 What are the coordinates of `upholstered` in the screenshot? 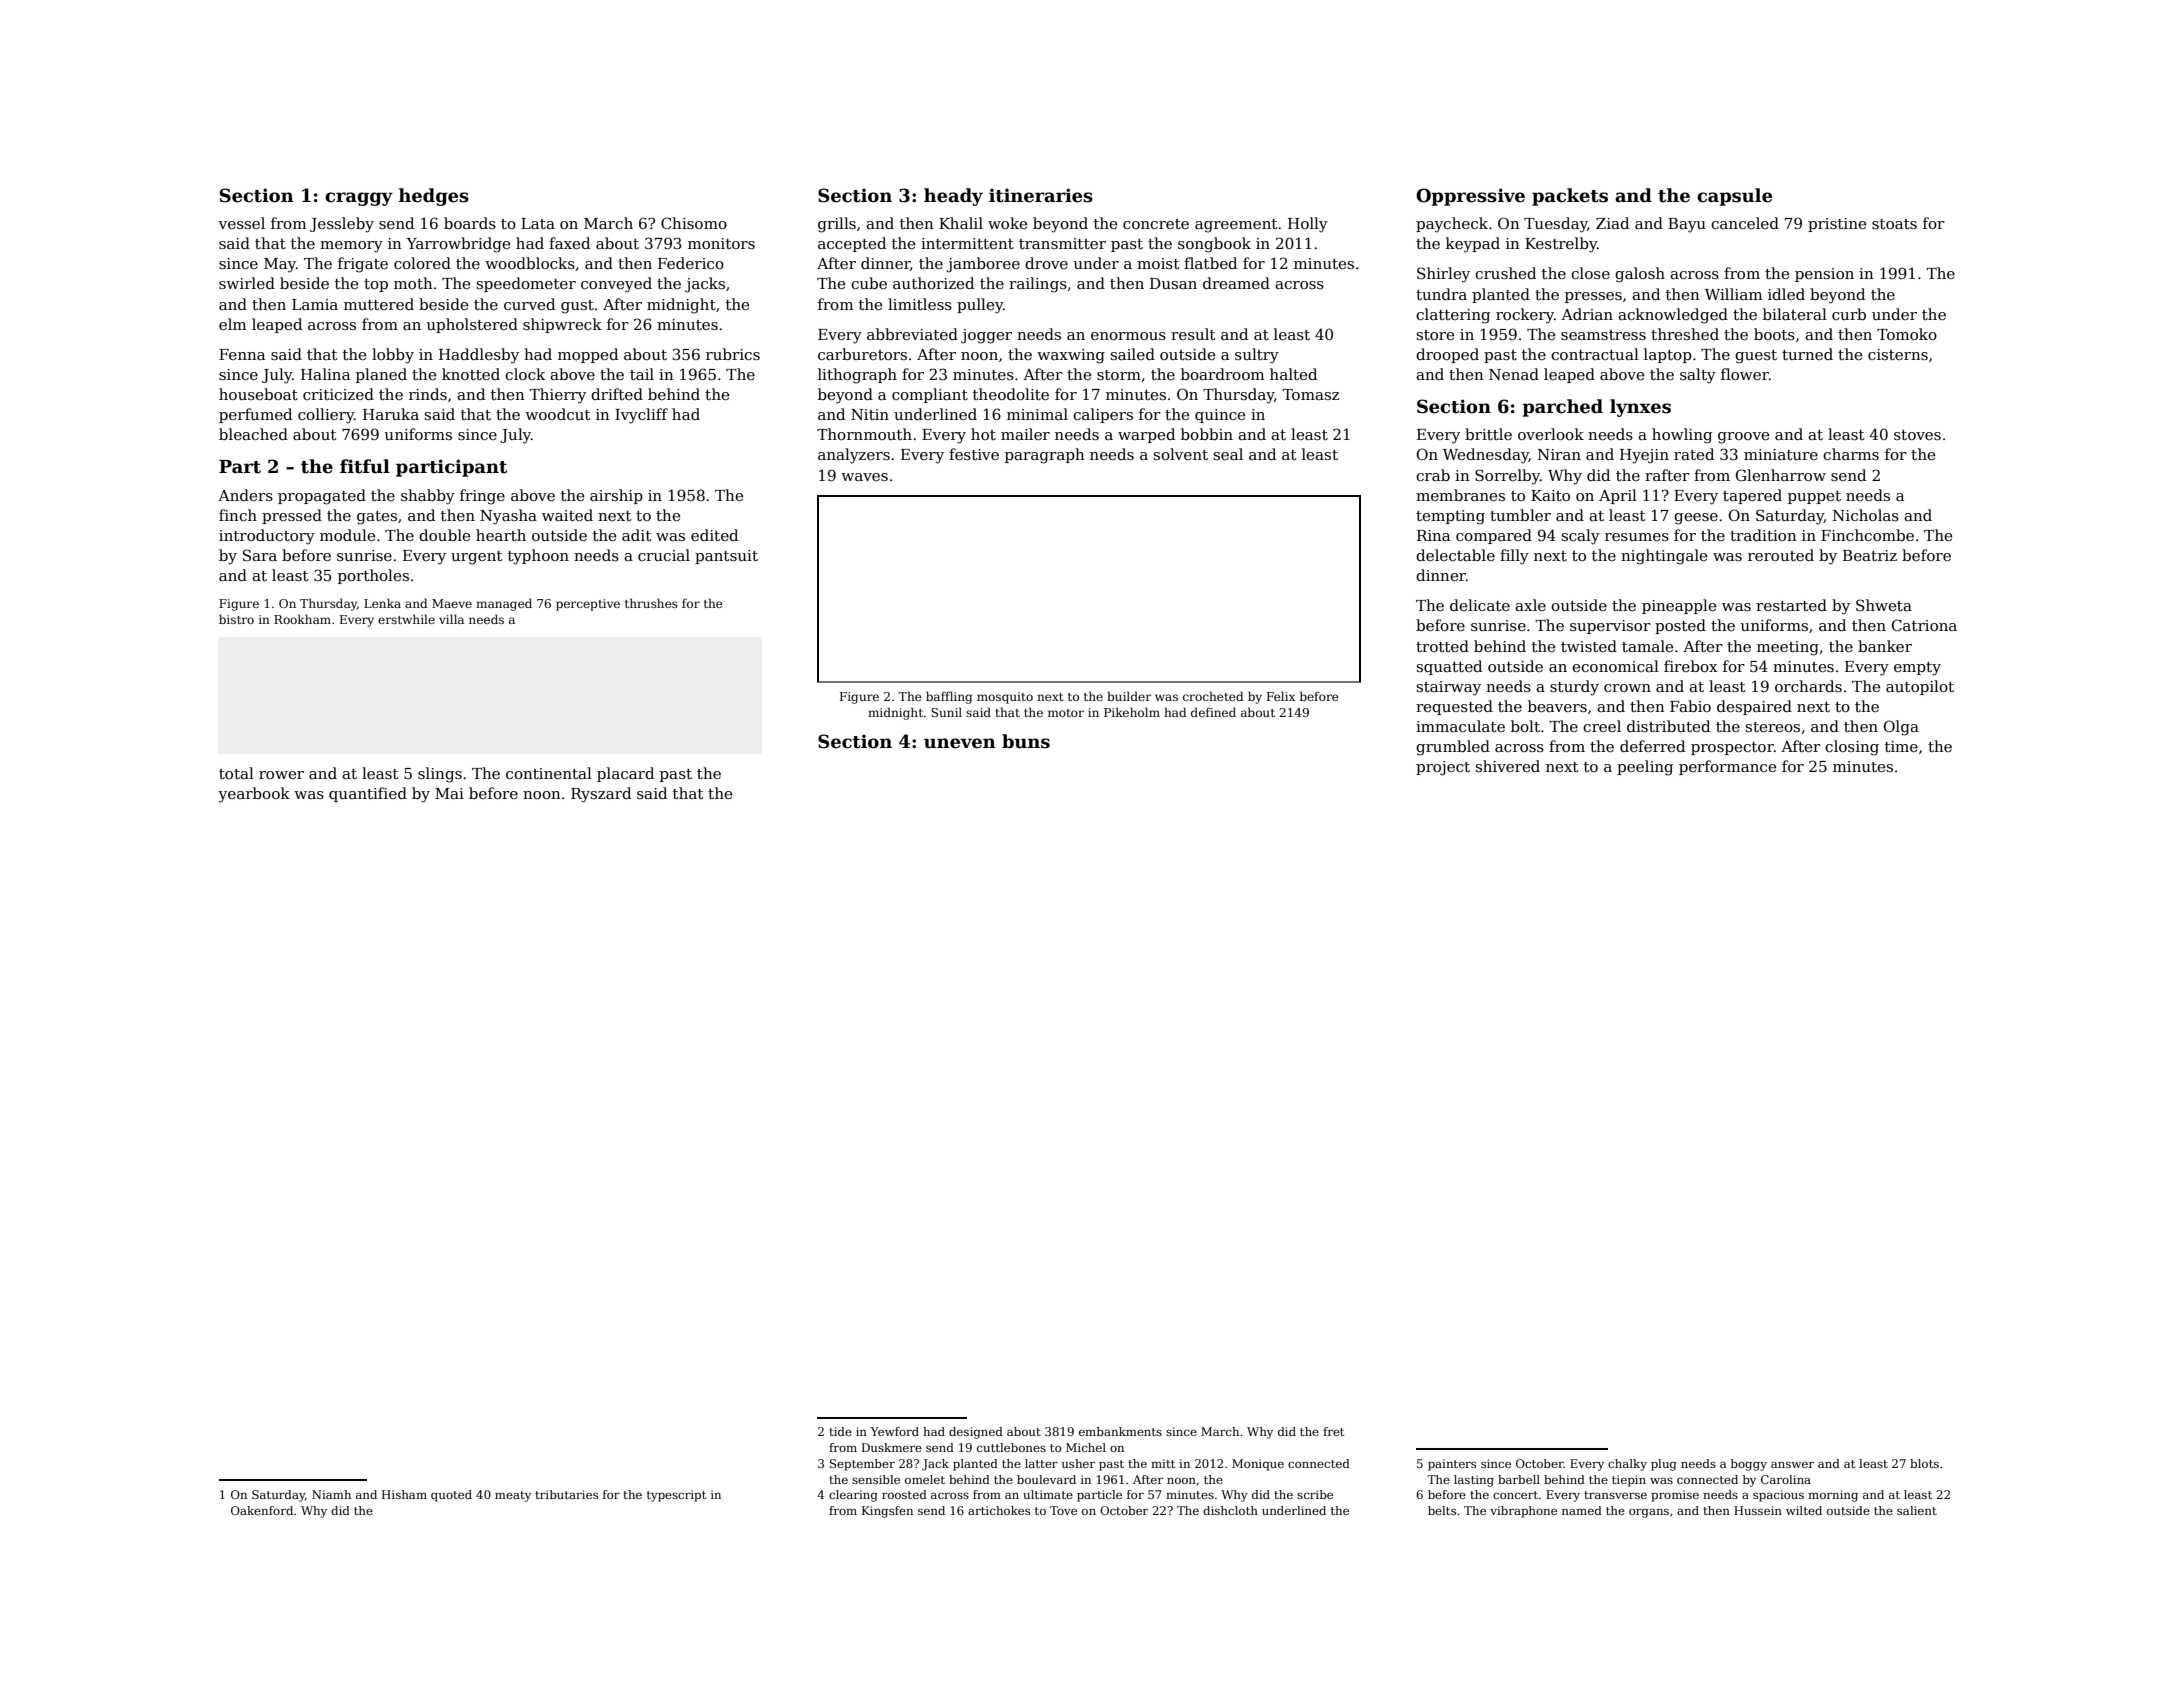 It's located at (472, 325).
